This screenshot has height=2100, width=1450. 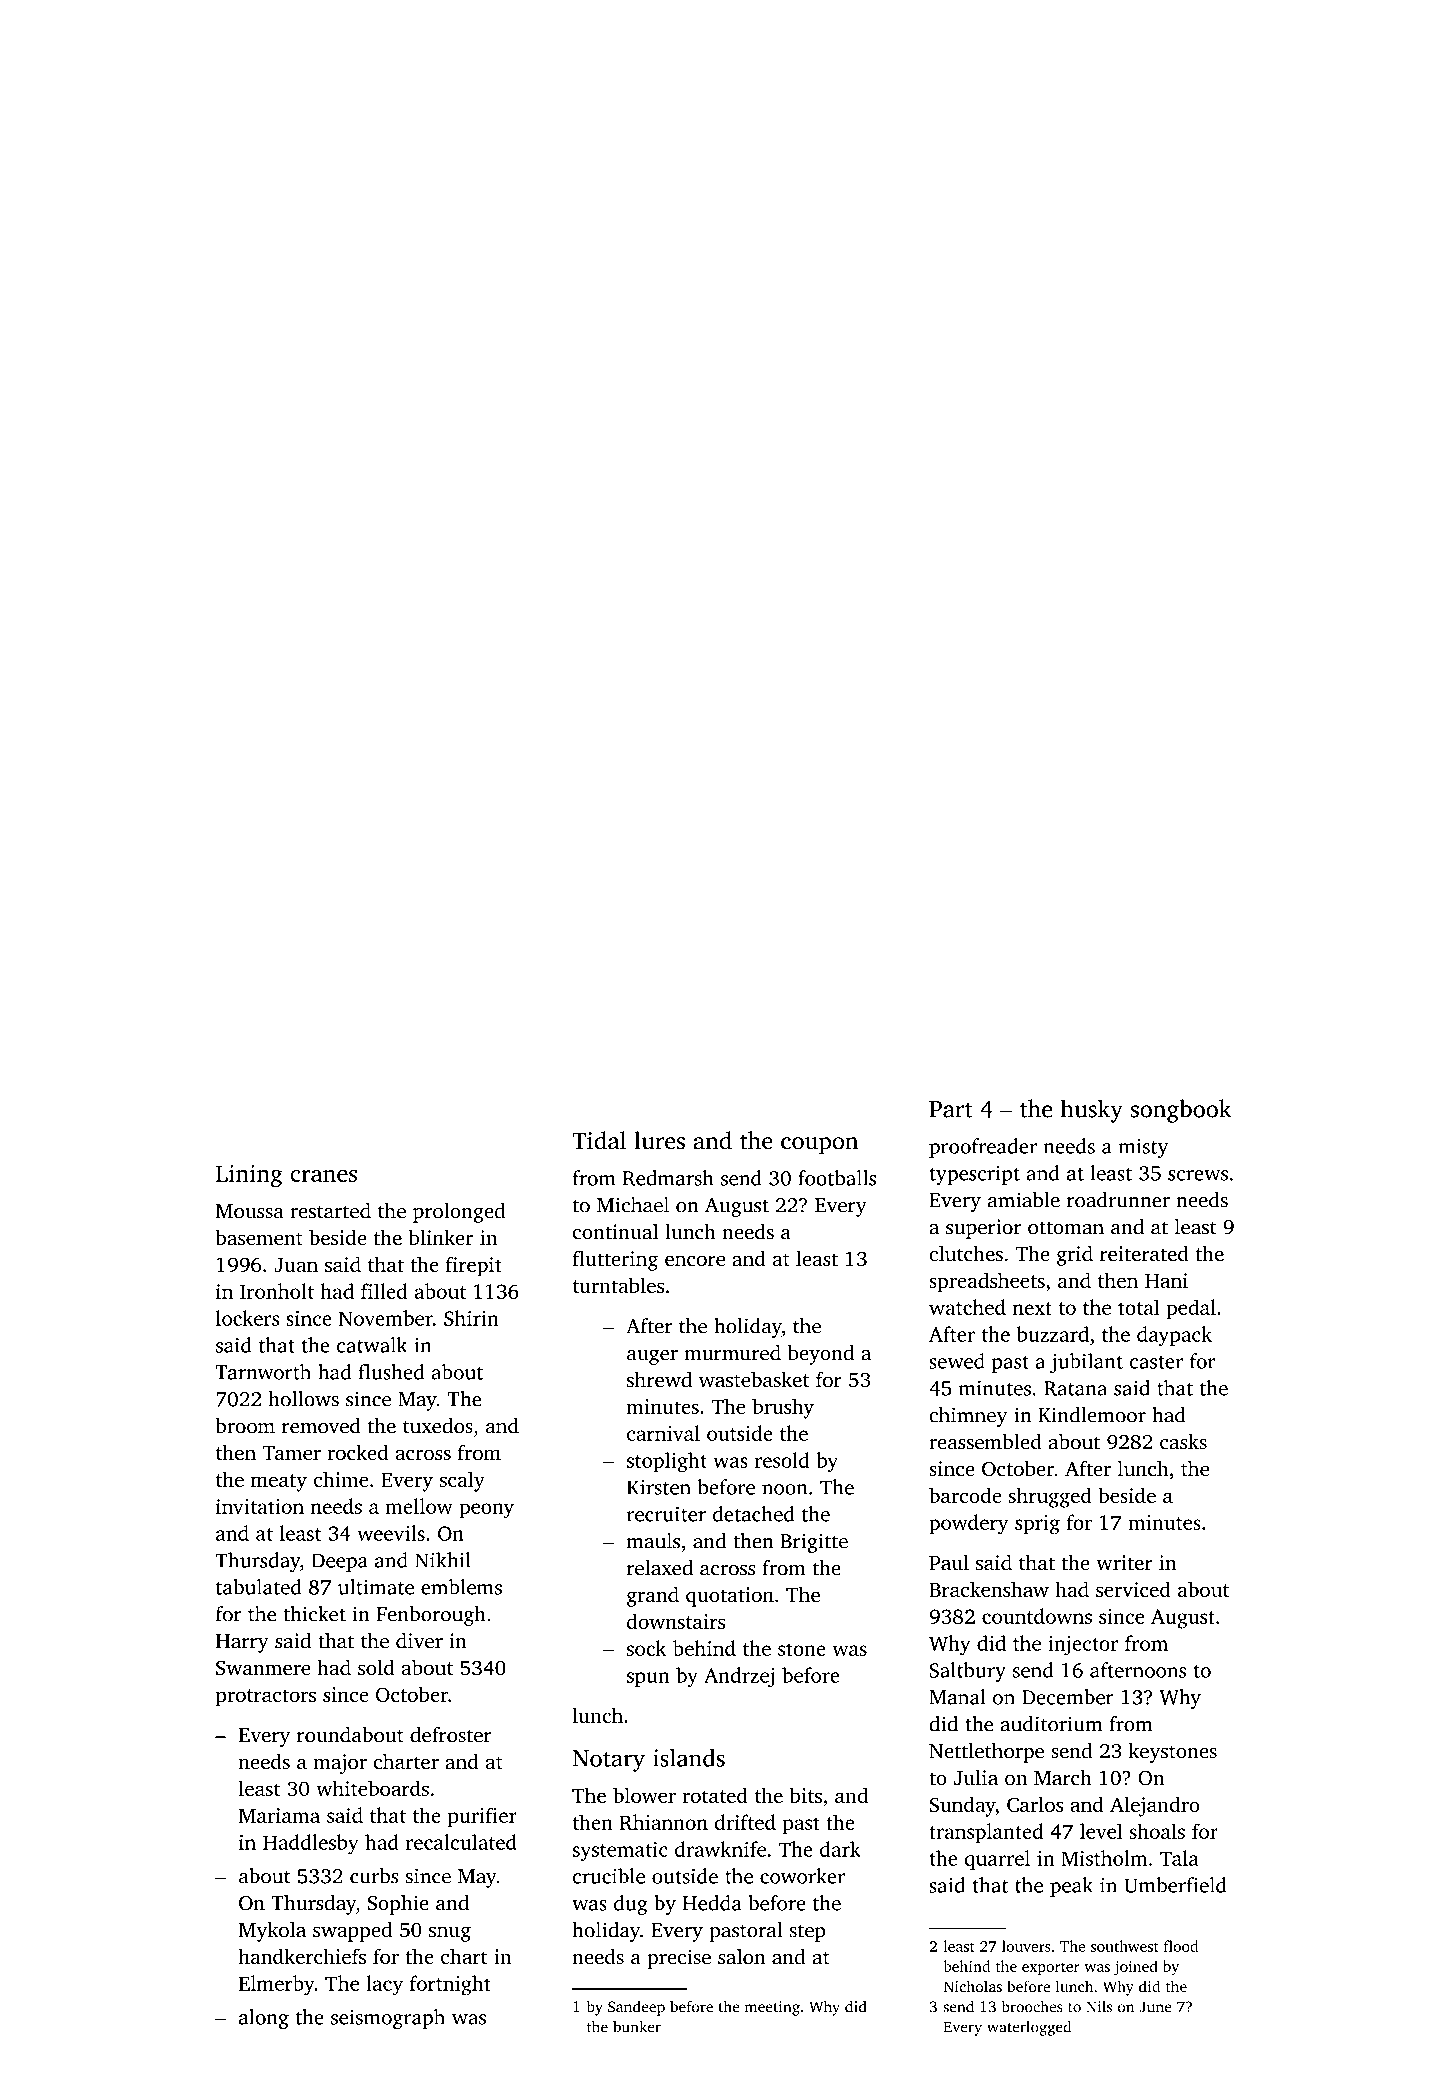 I want to click on Tidal, so click(x=599, y=1140).
